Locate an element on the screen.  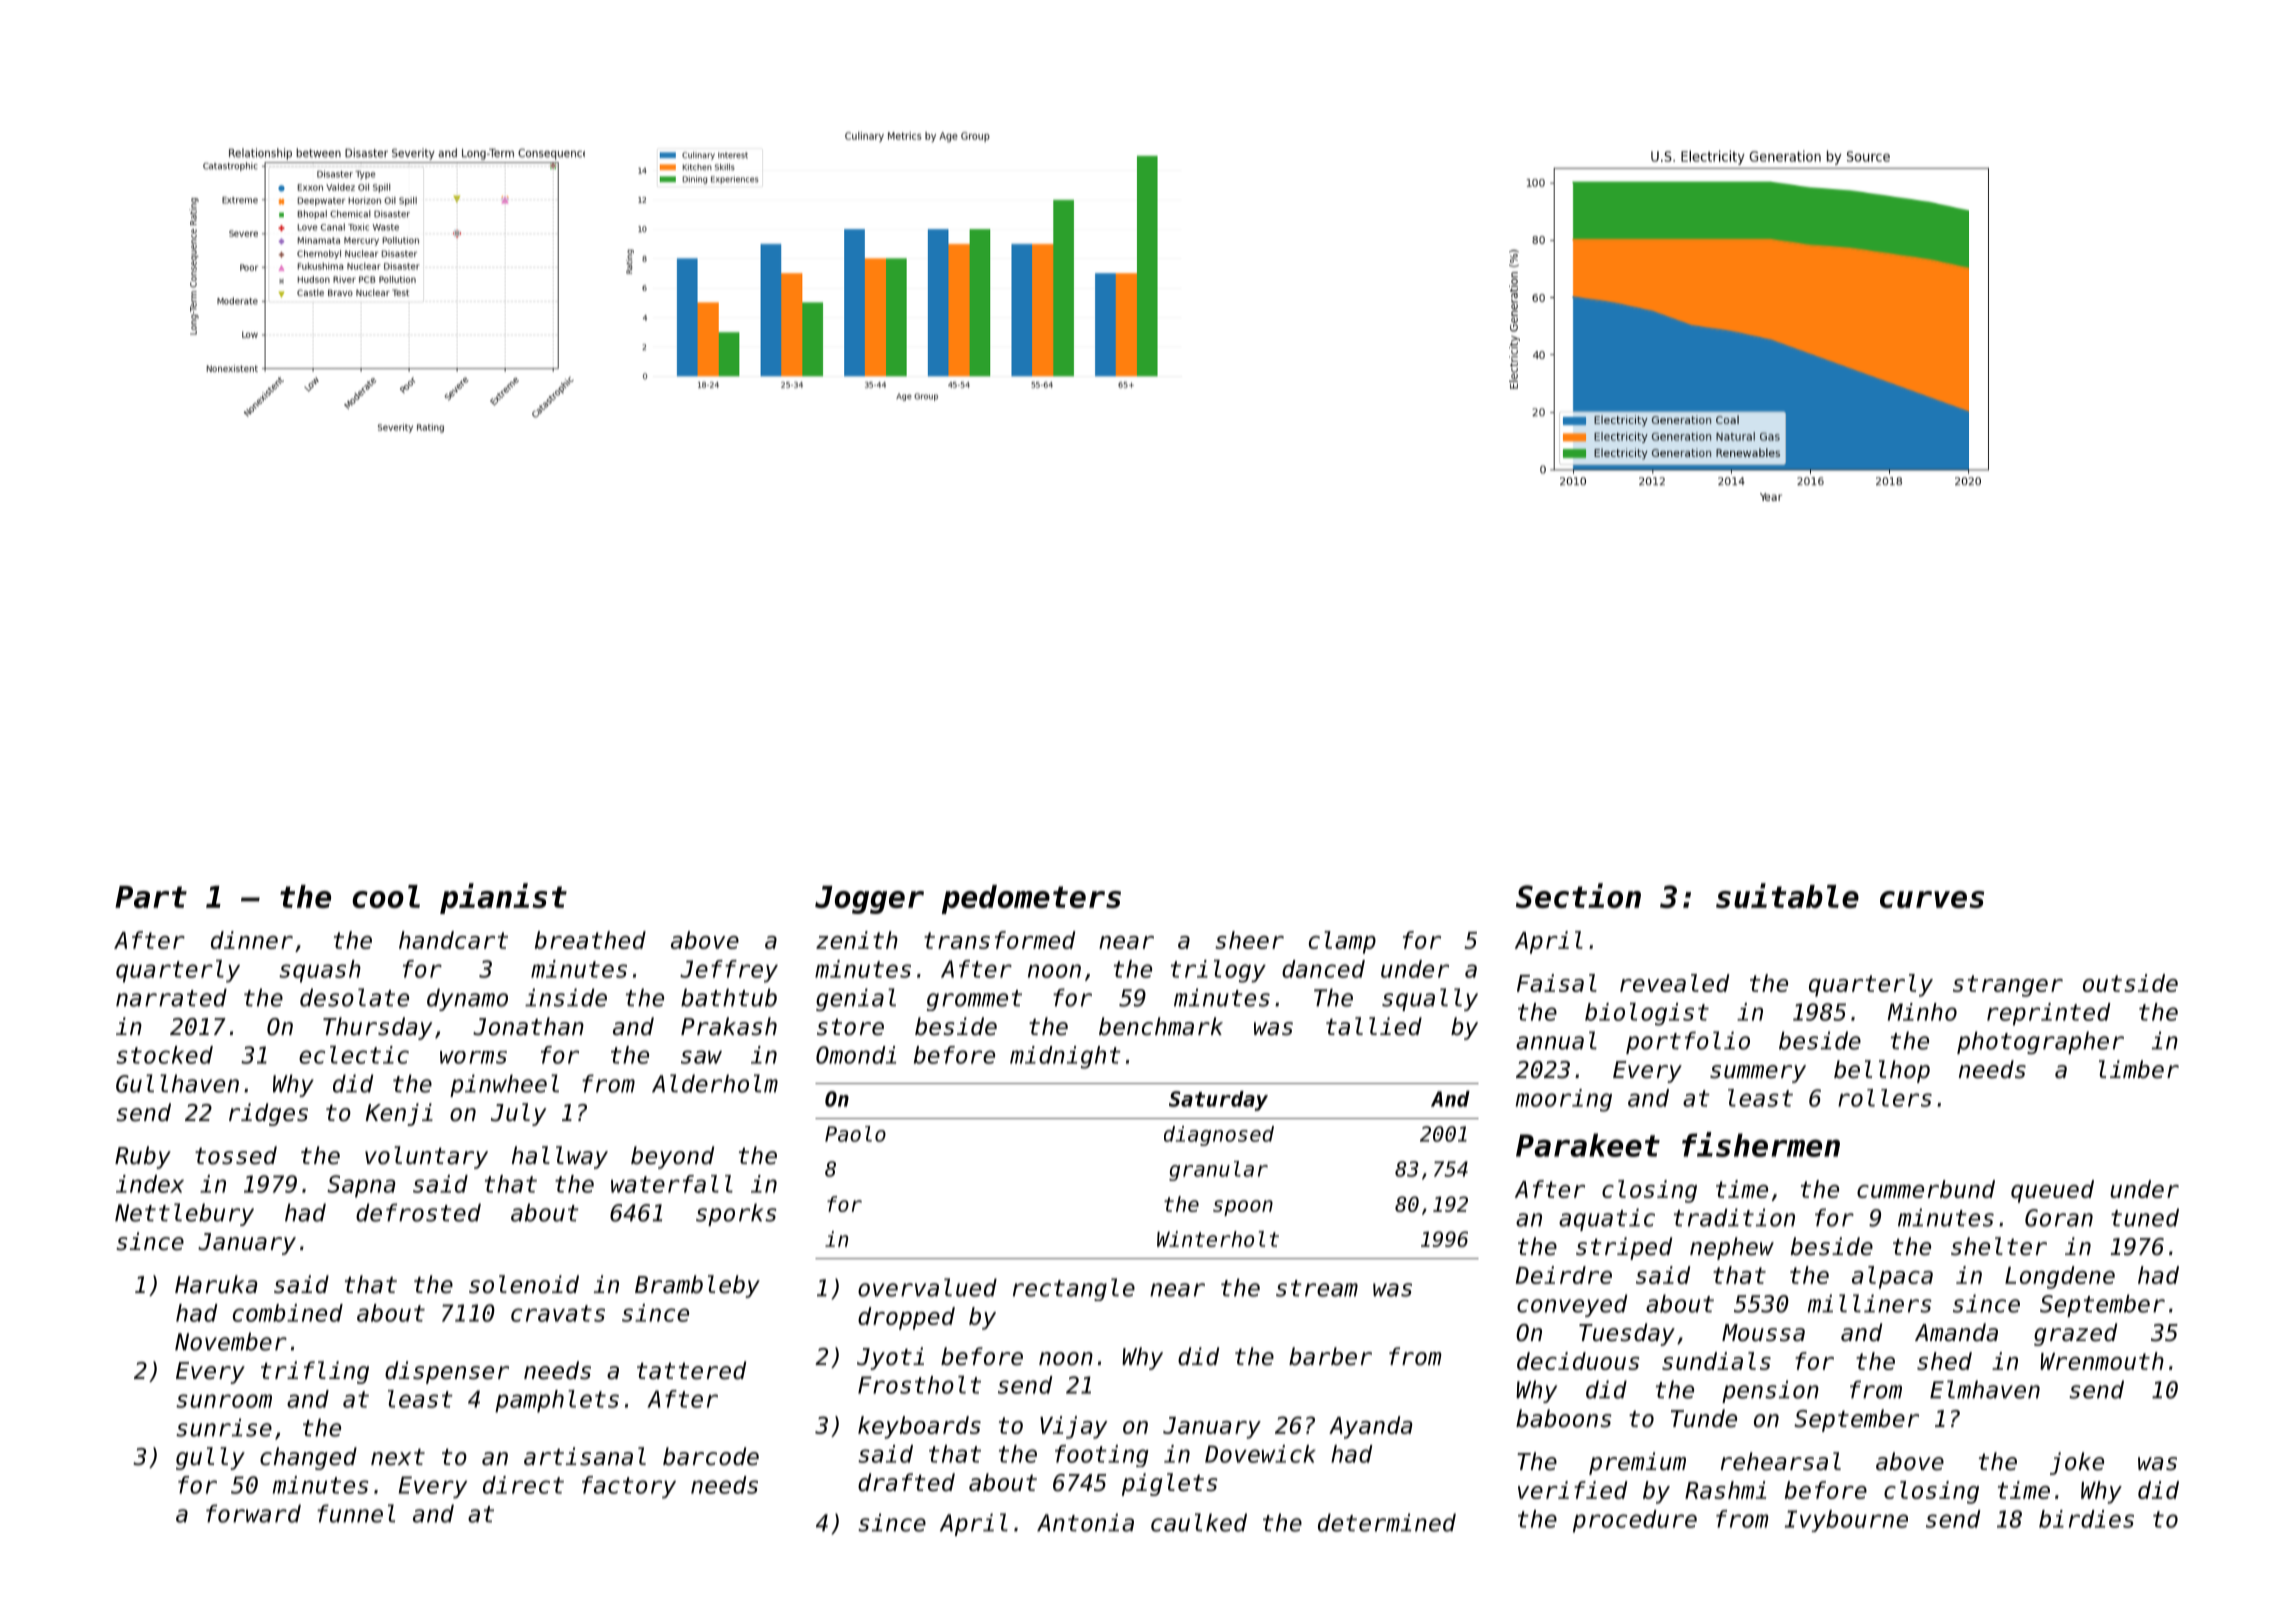
cool is located at coordinates (386, 896).
